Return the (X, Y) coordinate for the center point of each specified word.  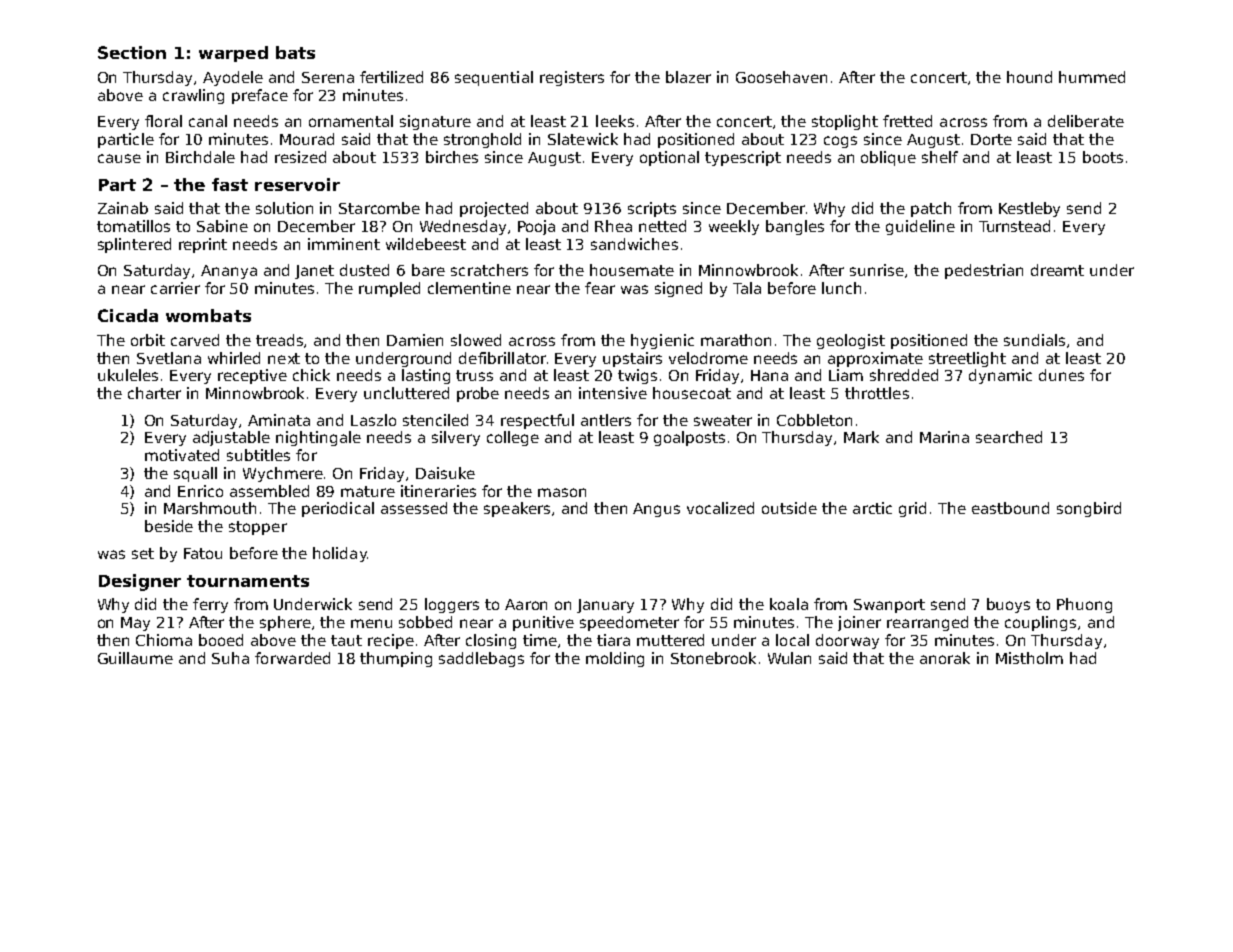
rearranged (927, 623)
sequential (494, 78)
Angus (656, 510)
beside (169, 526)
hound (1029, 77)
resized (300, 157)
